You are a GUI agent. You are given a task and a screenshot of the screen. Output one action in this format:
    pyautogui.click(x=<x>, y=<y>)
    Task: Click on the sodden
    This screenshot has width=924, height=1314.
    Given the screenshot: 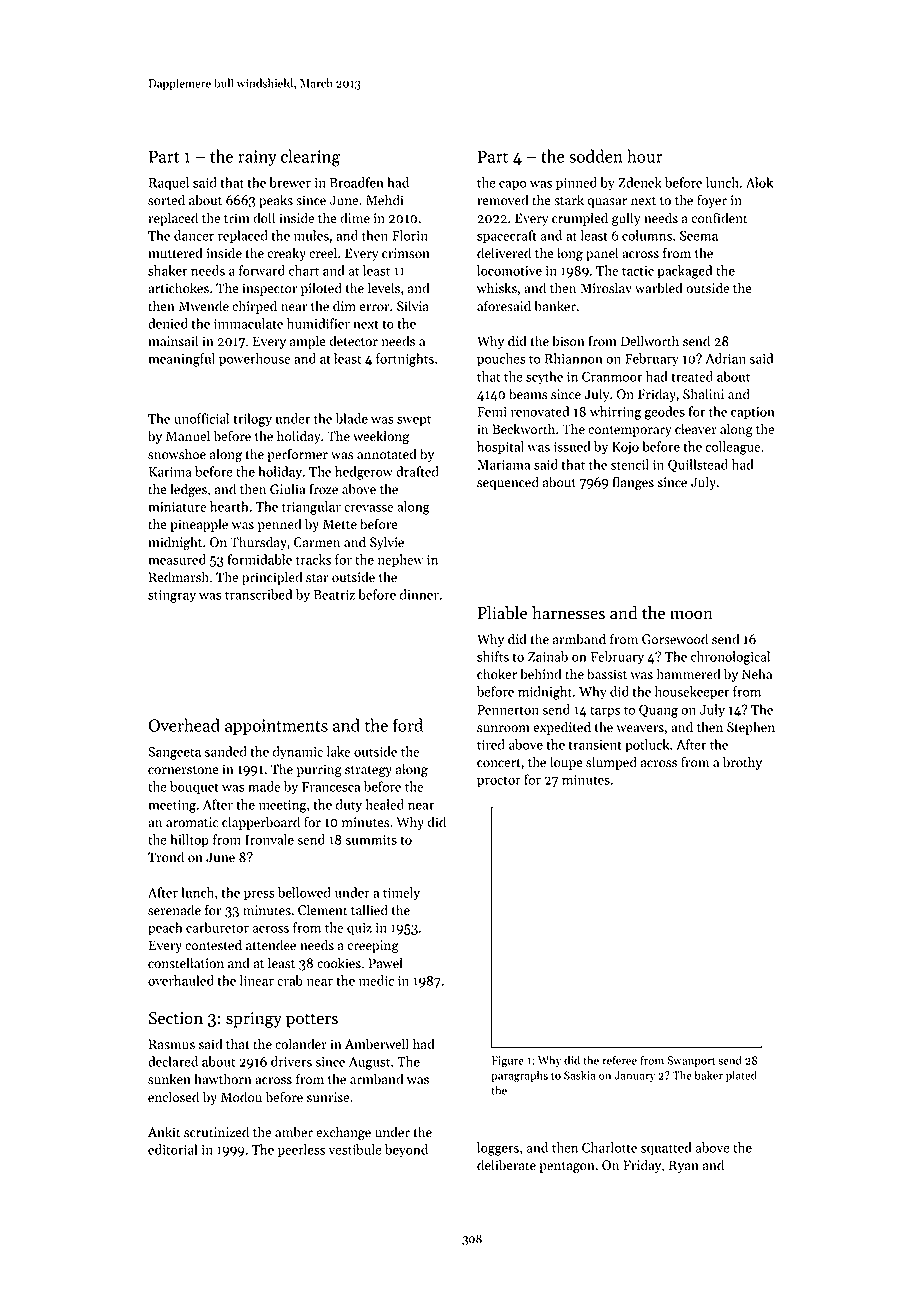 What is the action you would take?
    pyautogui.click(x=596, y=156)
